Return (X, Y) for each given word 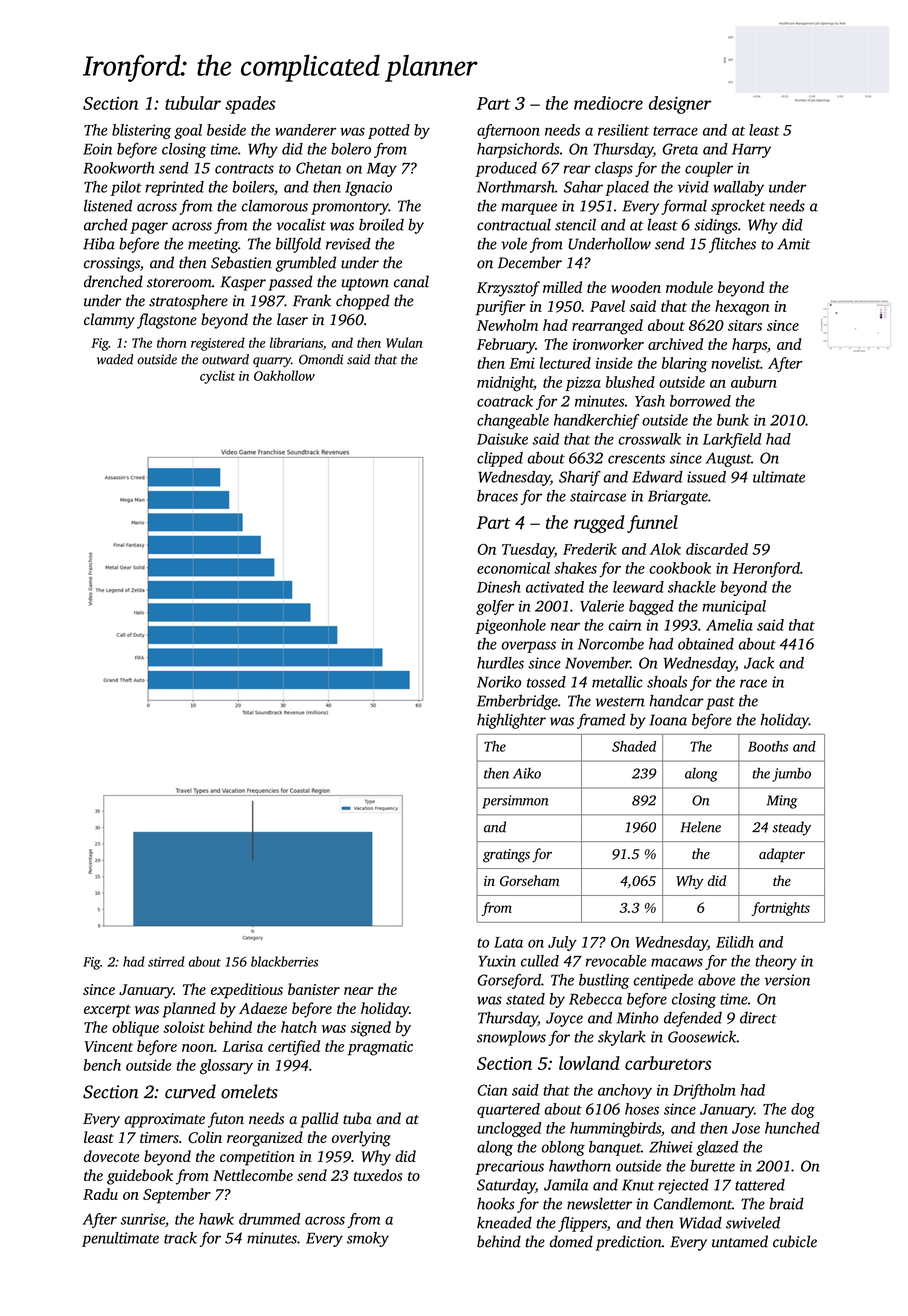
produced (506, 169)
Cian (492, 1090)
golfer (495, 607)
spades (250, 105)
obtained (706, 644)
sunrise (143, 1219)
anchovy (625, 1091)
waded (115, 359)
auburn (754, 382)
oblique (135, 1029)
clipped (500, 459)
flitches (732, 245)
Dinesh (498, 587)
